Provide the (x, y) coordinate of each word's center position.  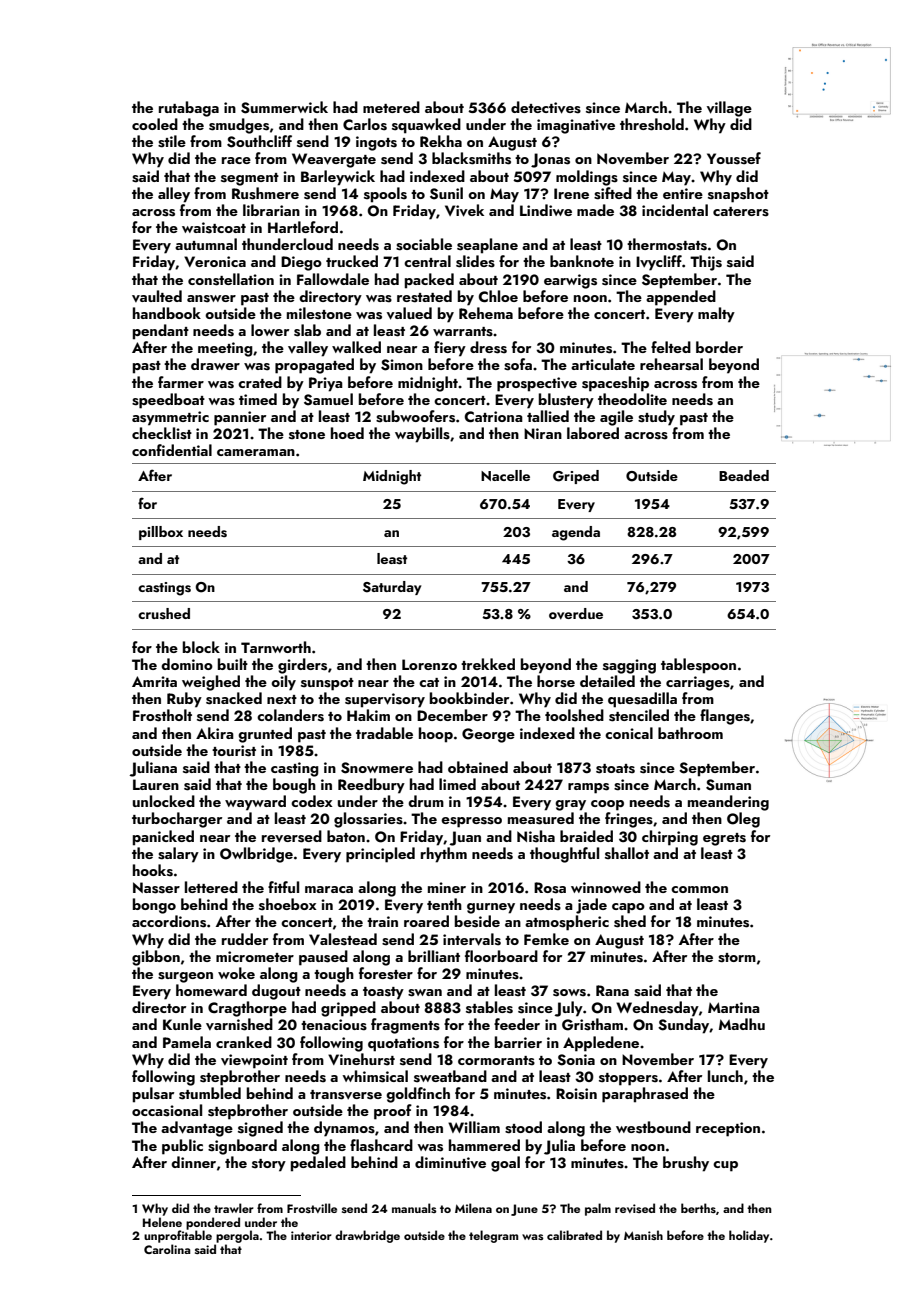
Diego (301, 263)
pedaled (318, 1164)
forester (386, 973)
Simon (402, 365)
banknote (582, 261)
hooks (153, 870)
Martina (734, 1007)
